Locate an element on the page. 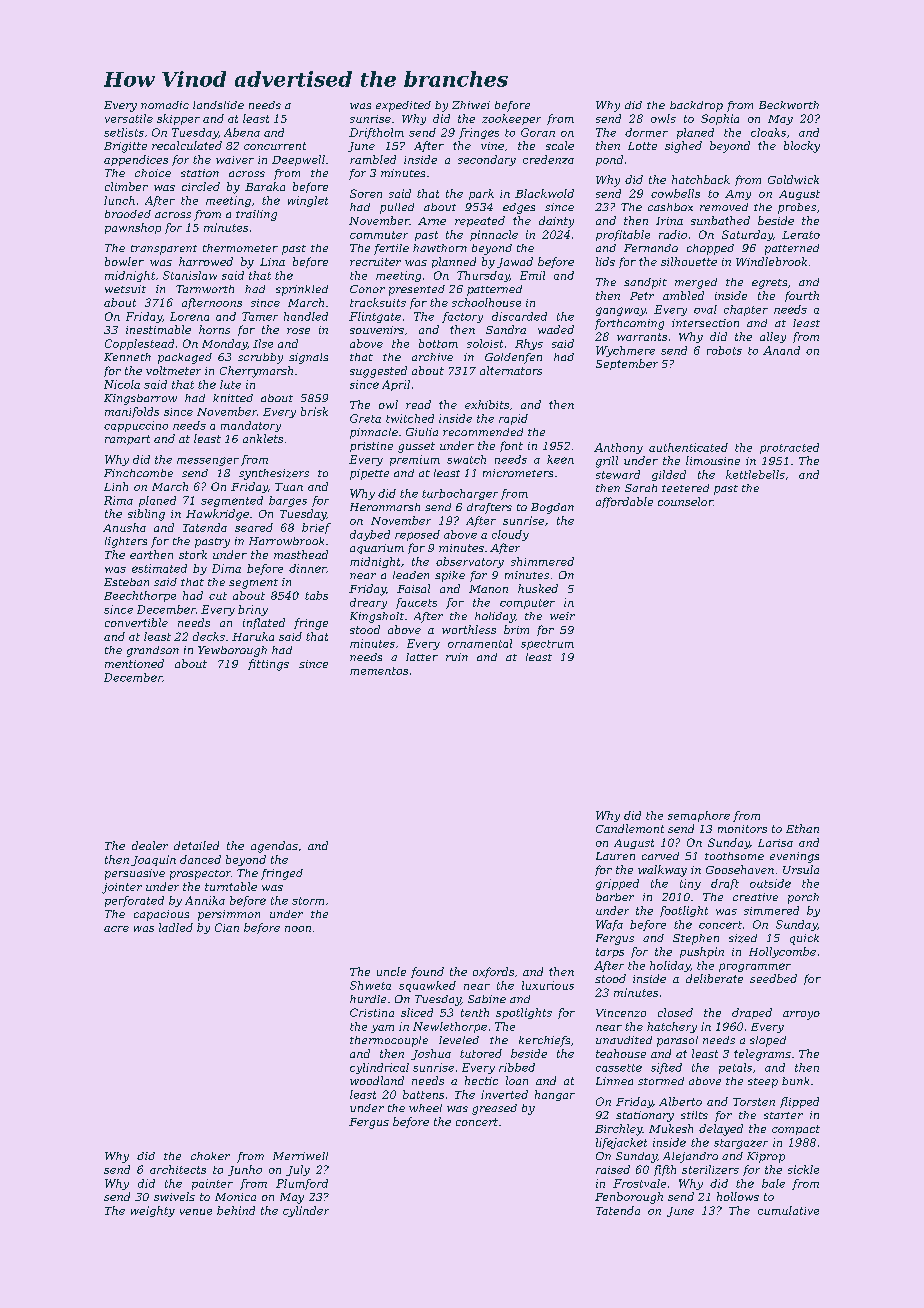 The width and height of the document is (924, 1308). weir is located at coordinates (562, 616).
